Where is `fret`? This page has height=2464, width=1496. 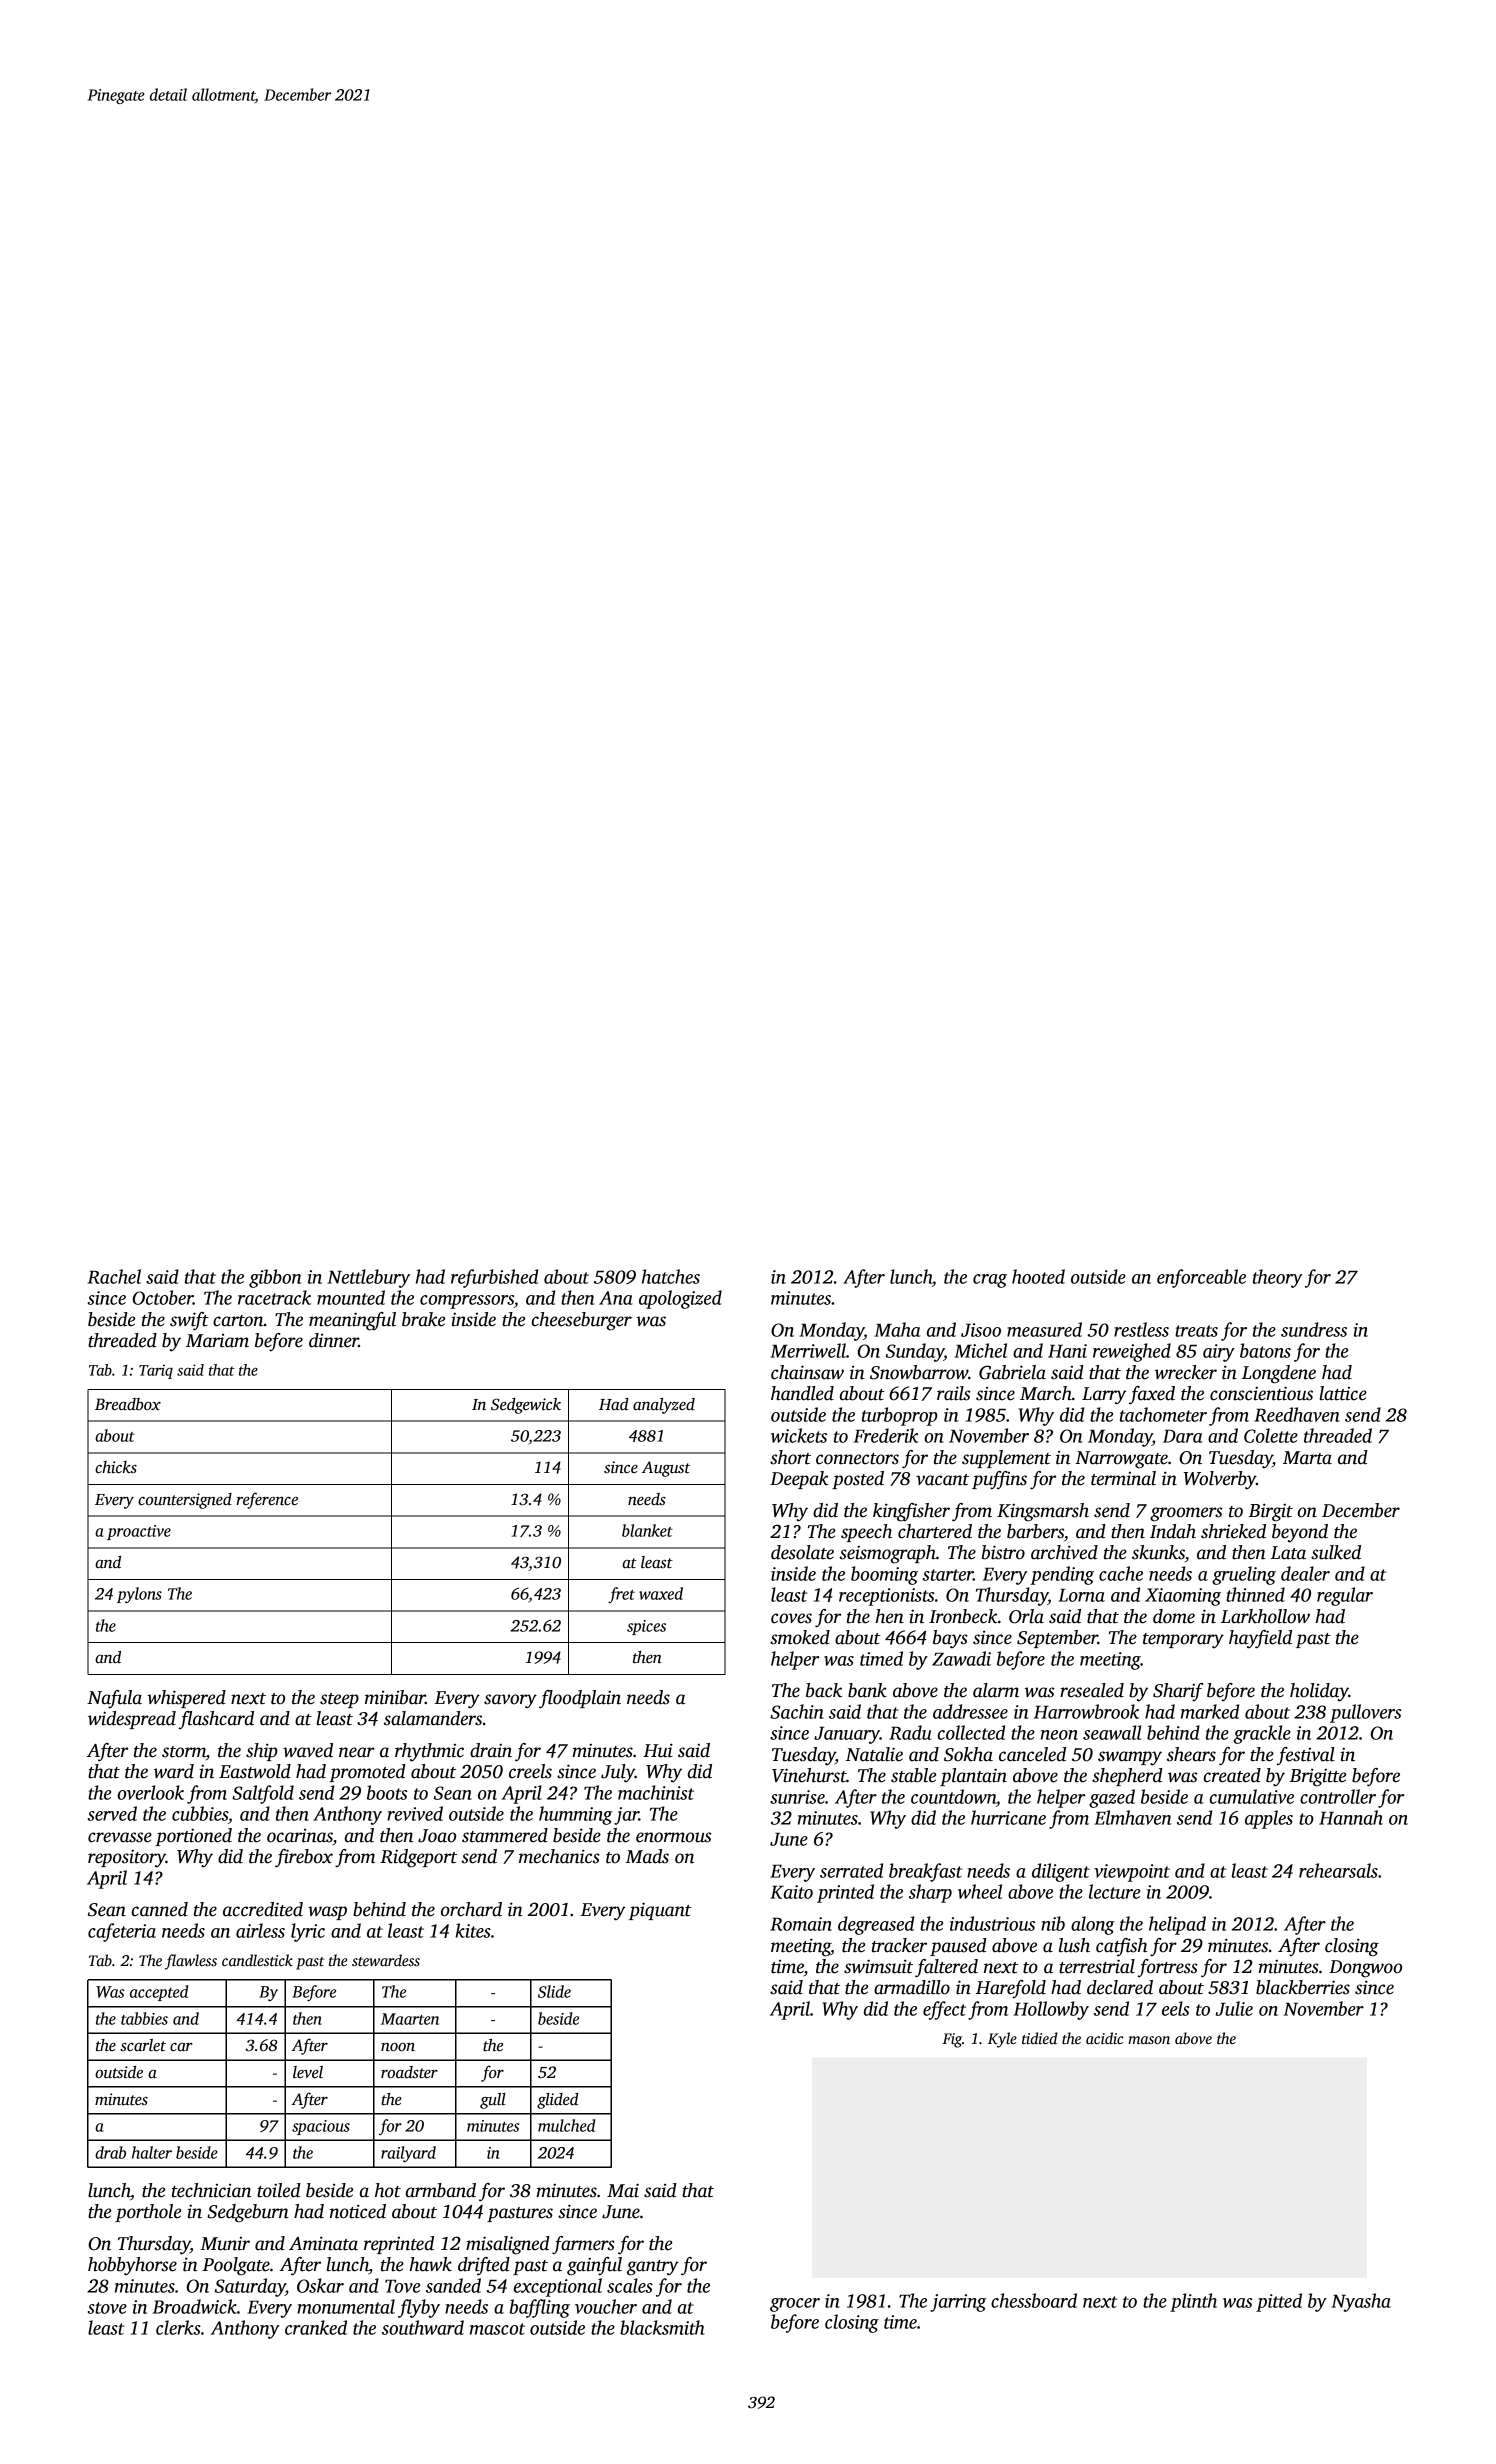 fret is located at coordinates (621, 1595).
